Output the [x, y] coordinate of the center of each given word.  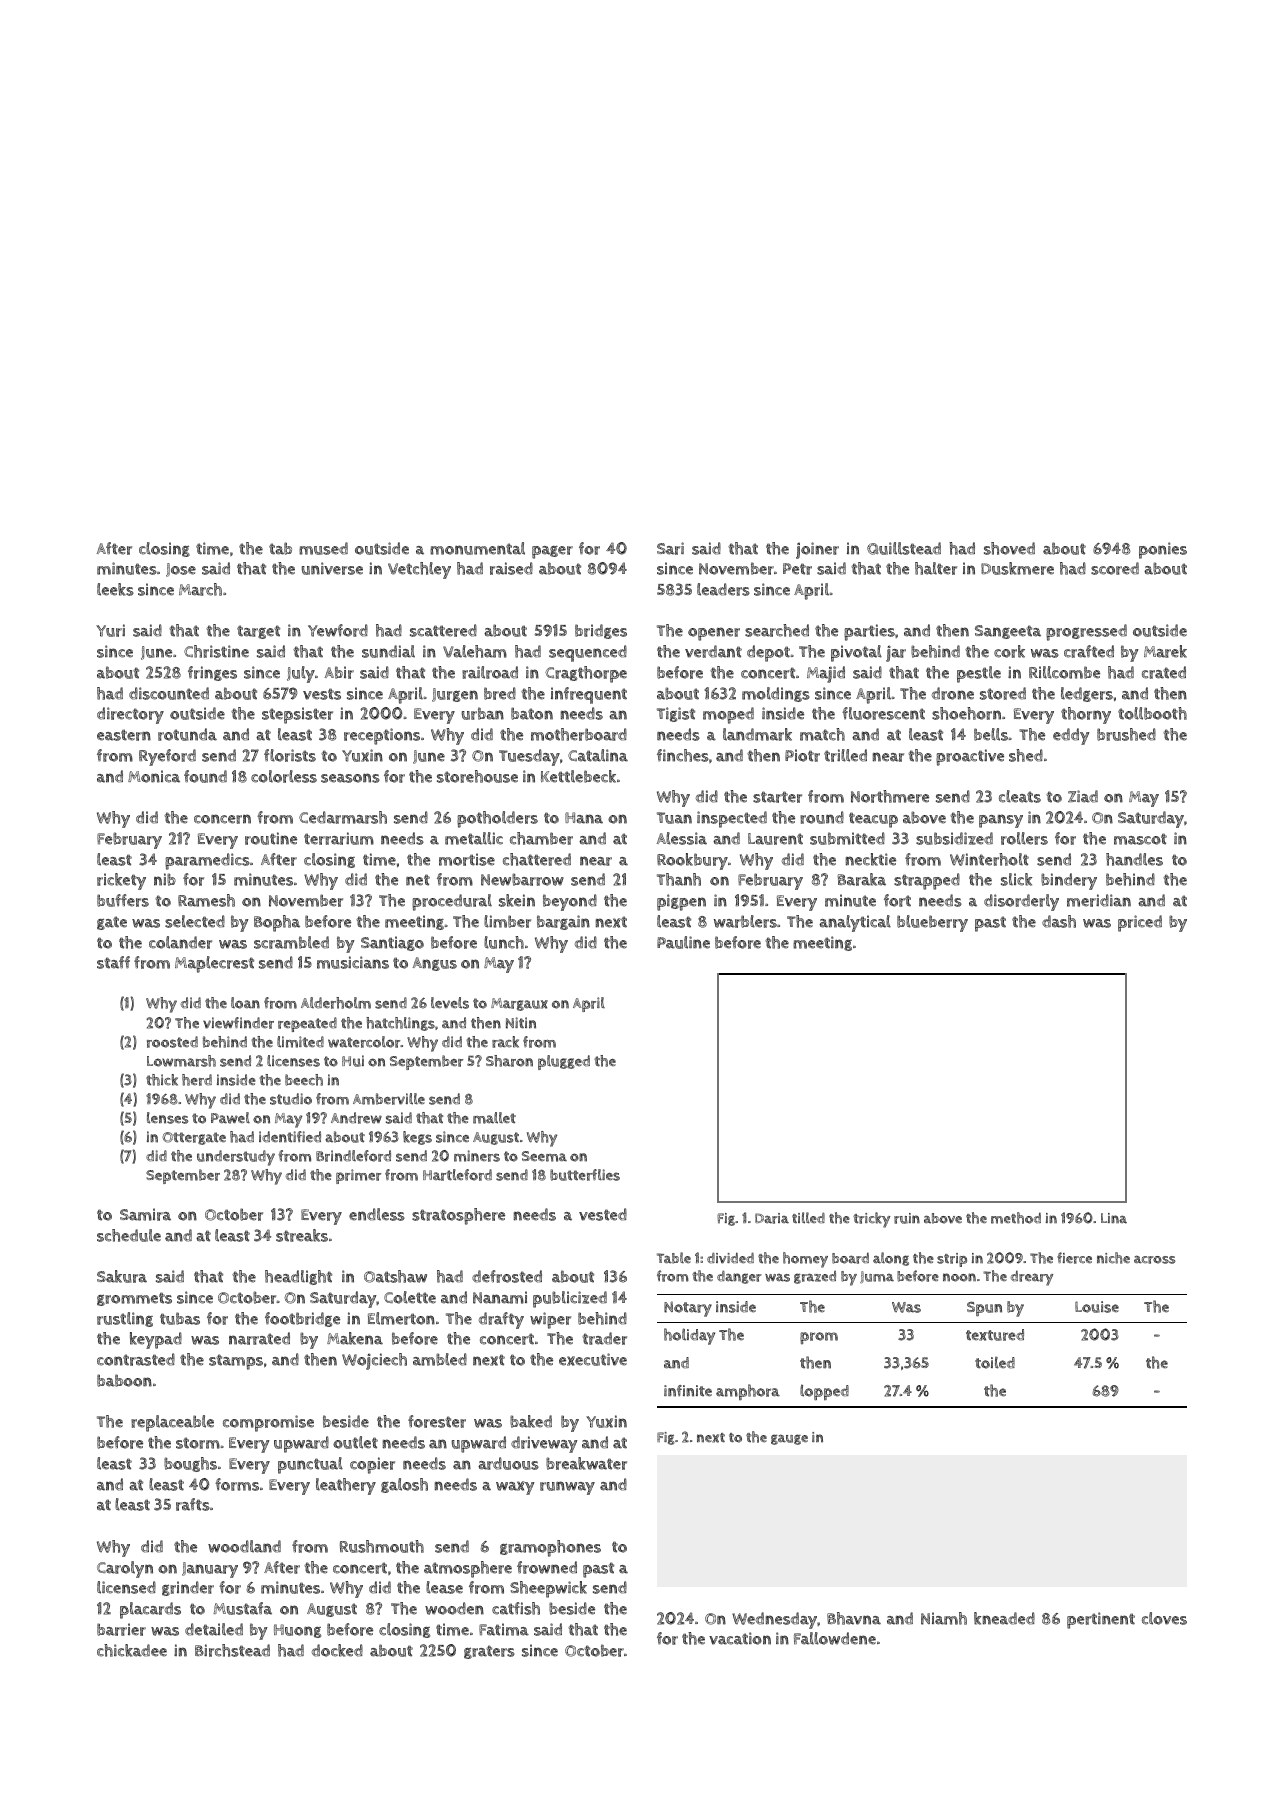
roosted [172, 1042]
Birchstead [232, 1650]
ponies [1163, 550]
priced [1140, 923]
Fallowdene [835, 1638]
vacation [740, 1638]
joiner [817, 550]
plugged [564, 1062]
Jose [181, 570]
